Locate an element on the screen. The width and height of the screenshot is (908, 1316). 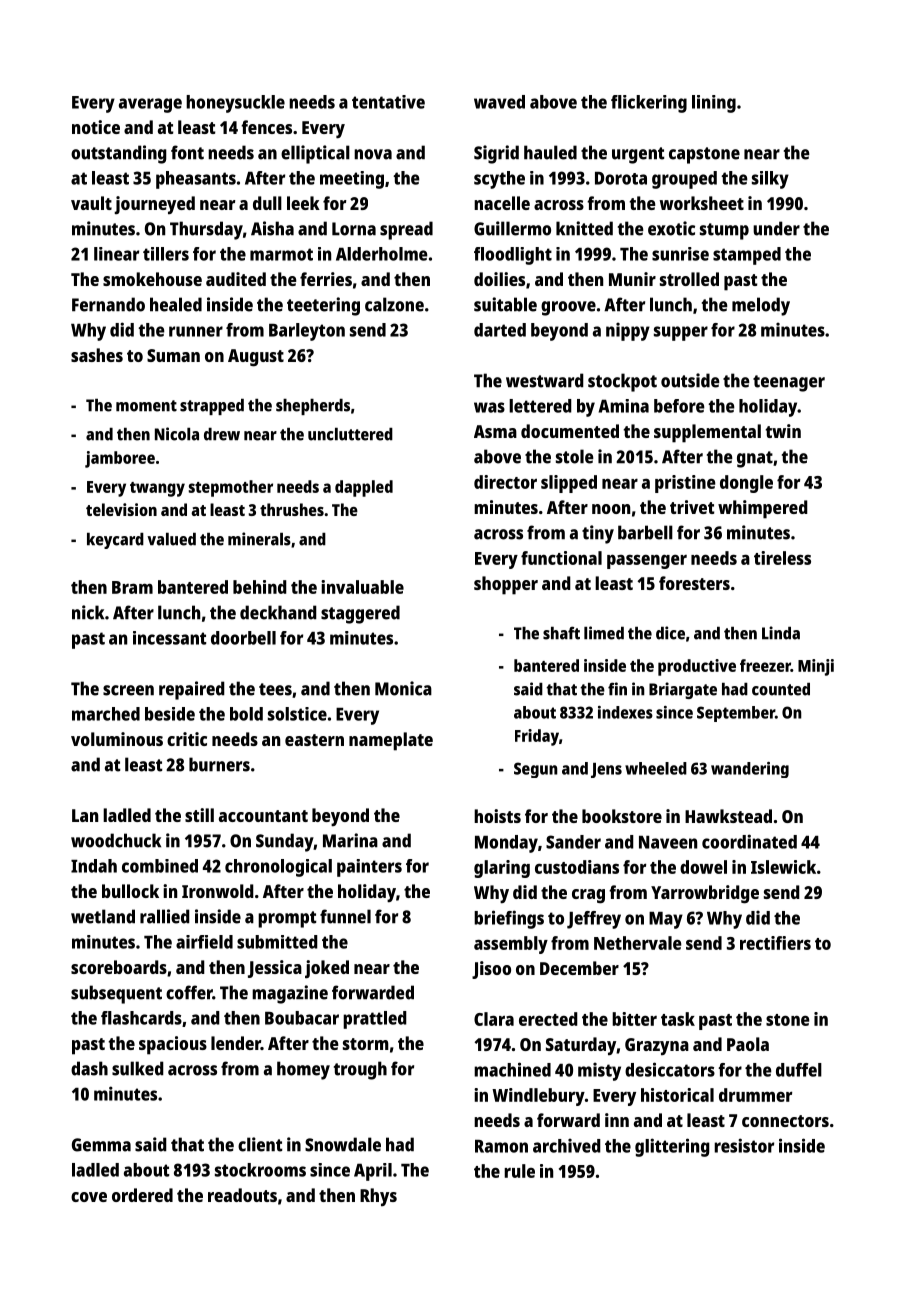
stepmother is located at coordinates (231, 488).
